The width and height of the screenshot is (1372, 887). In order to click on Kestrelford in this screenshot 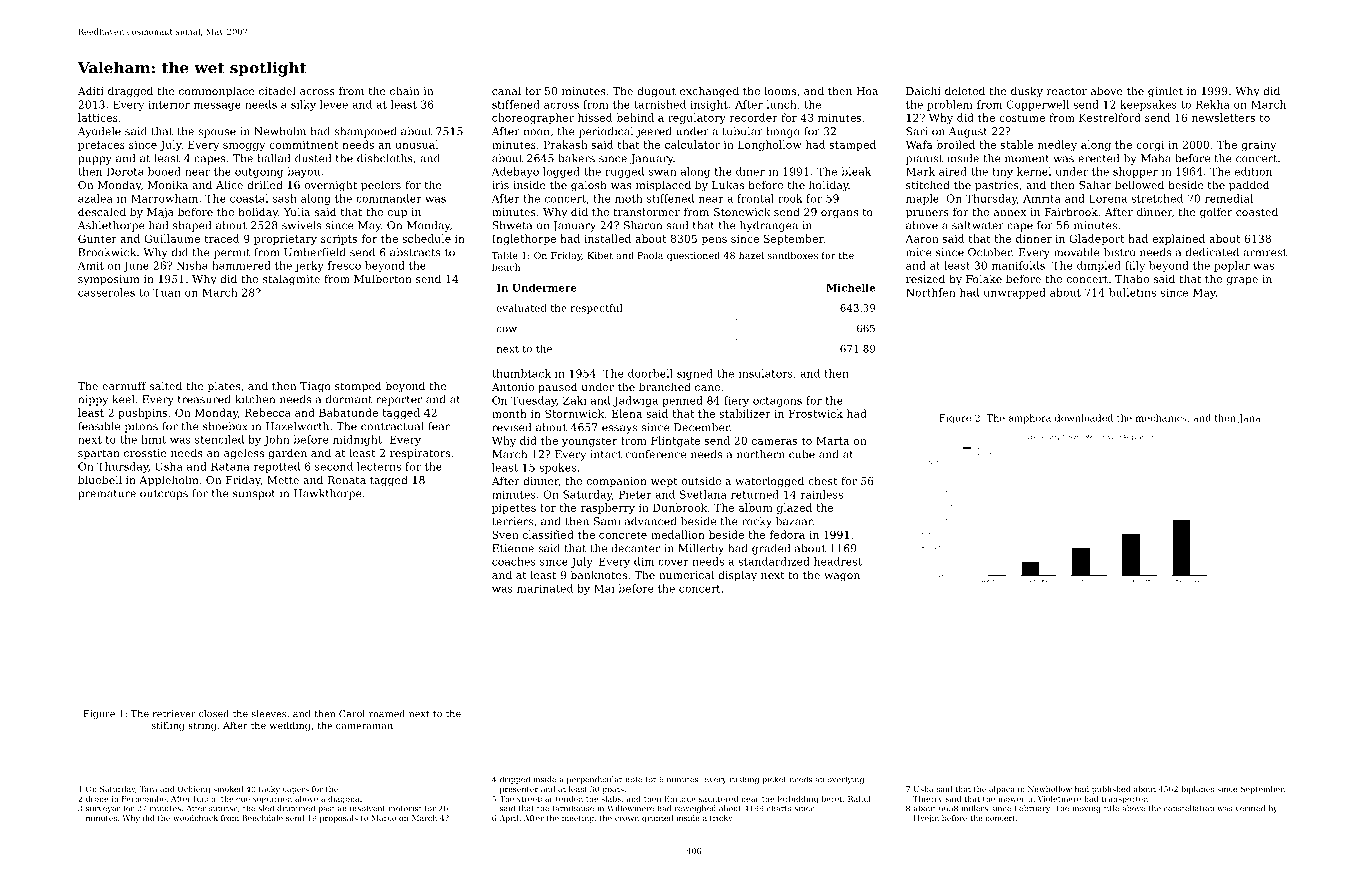, I will do `click(1110, 117)`.
